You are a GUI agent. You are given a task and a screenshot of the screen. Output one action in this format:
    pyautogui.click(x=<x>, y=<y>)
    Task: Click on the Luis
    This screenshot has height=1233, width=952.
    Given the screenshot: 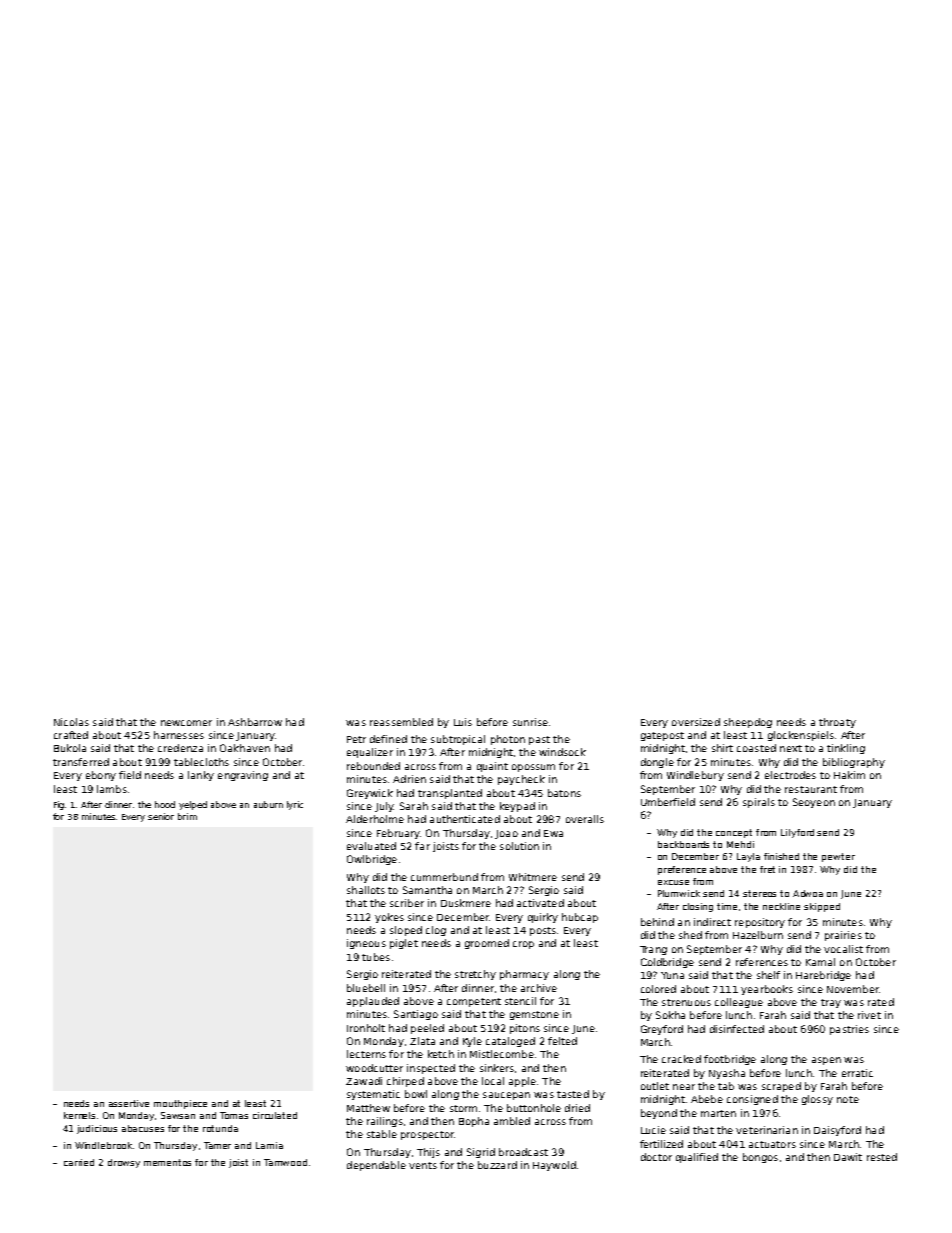 What is the action you would take?
    pyautogui.click(x=463, y=722)
